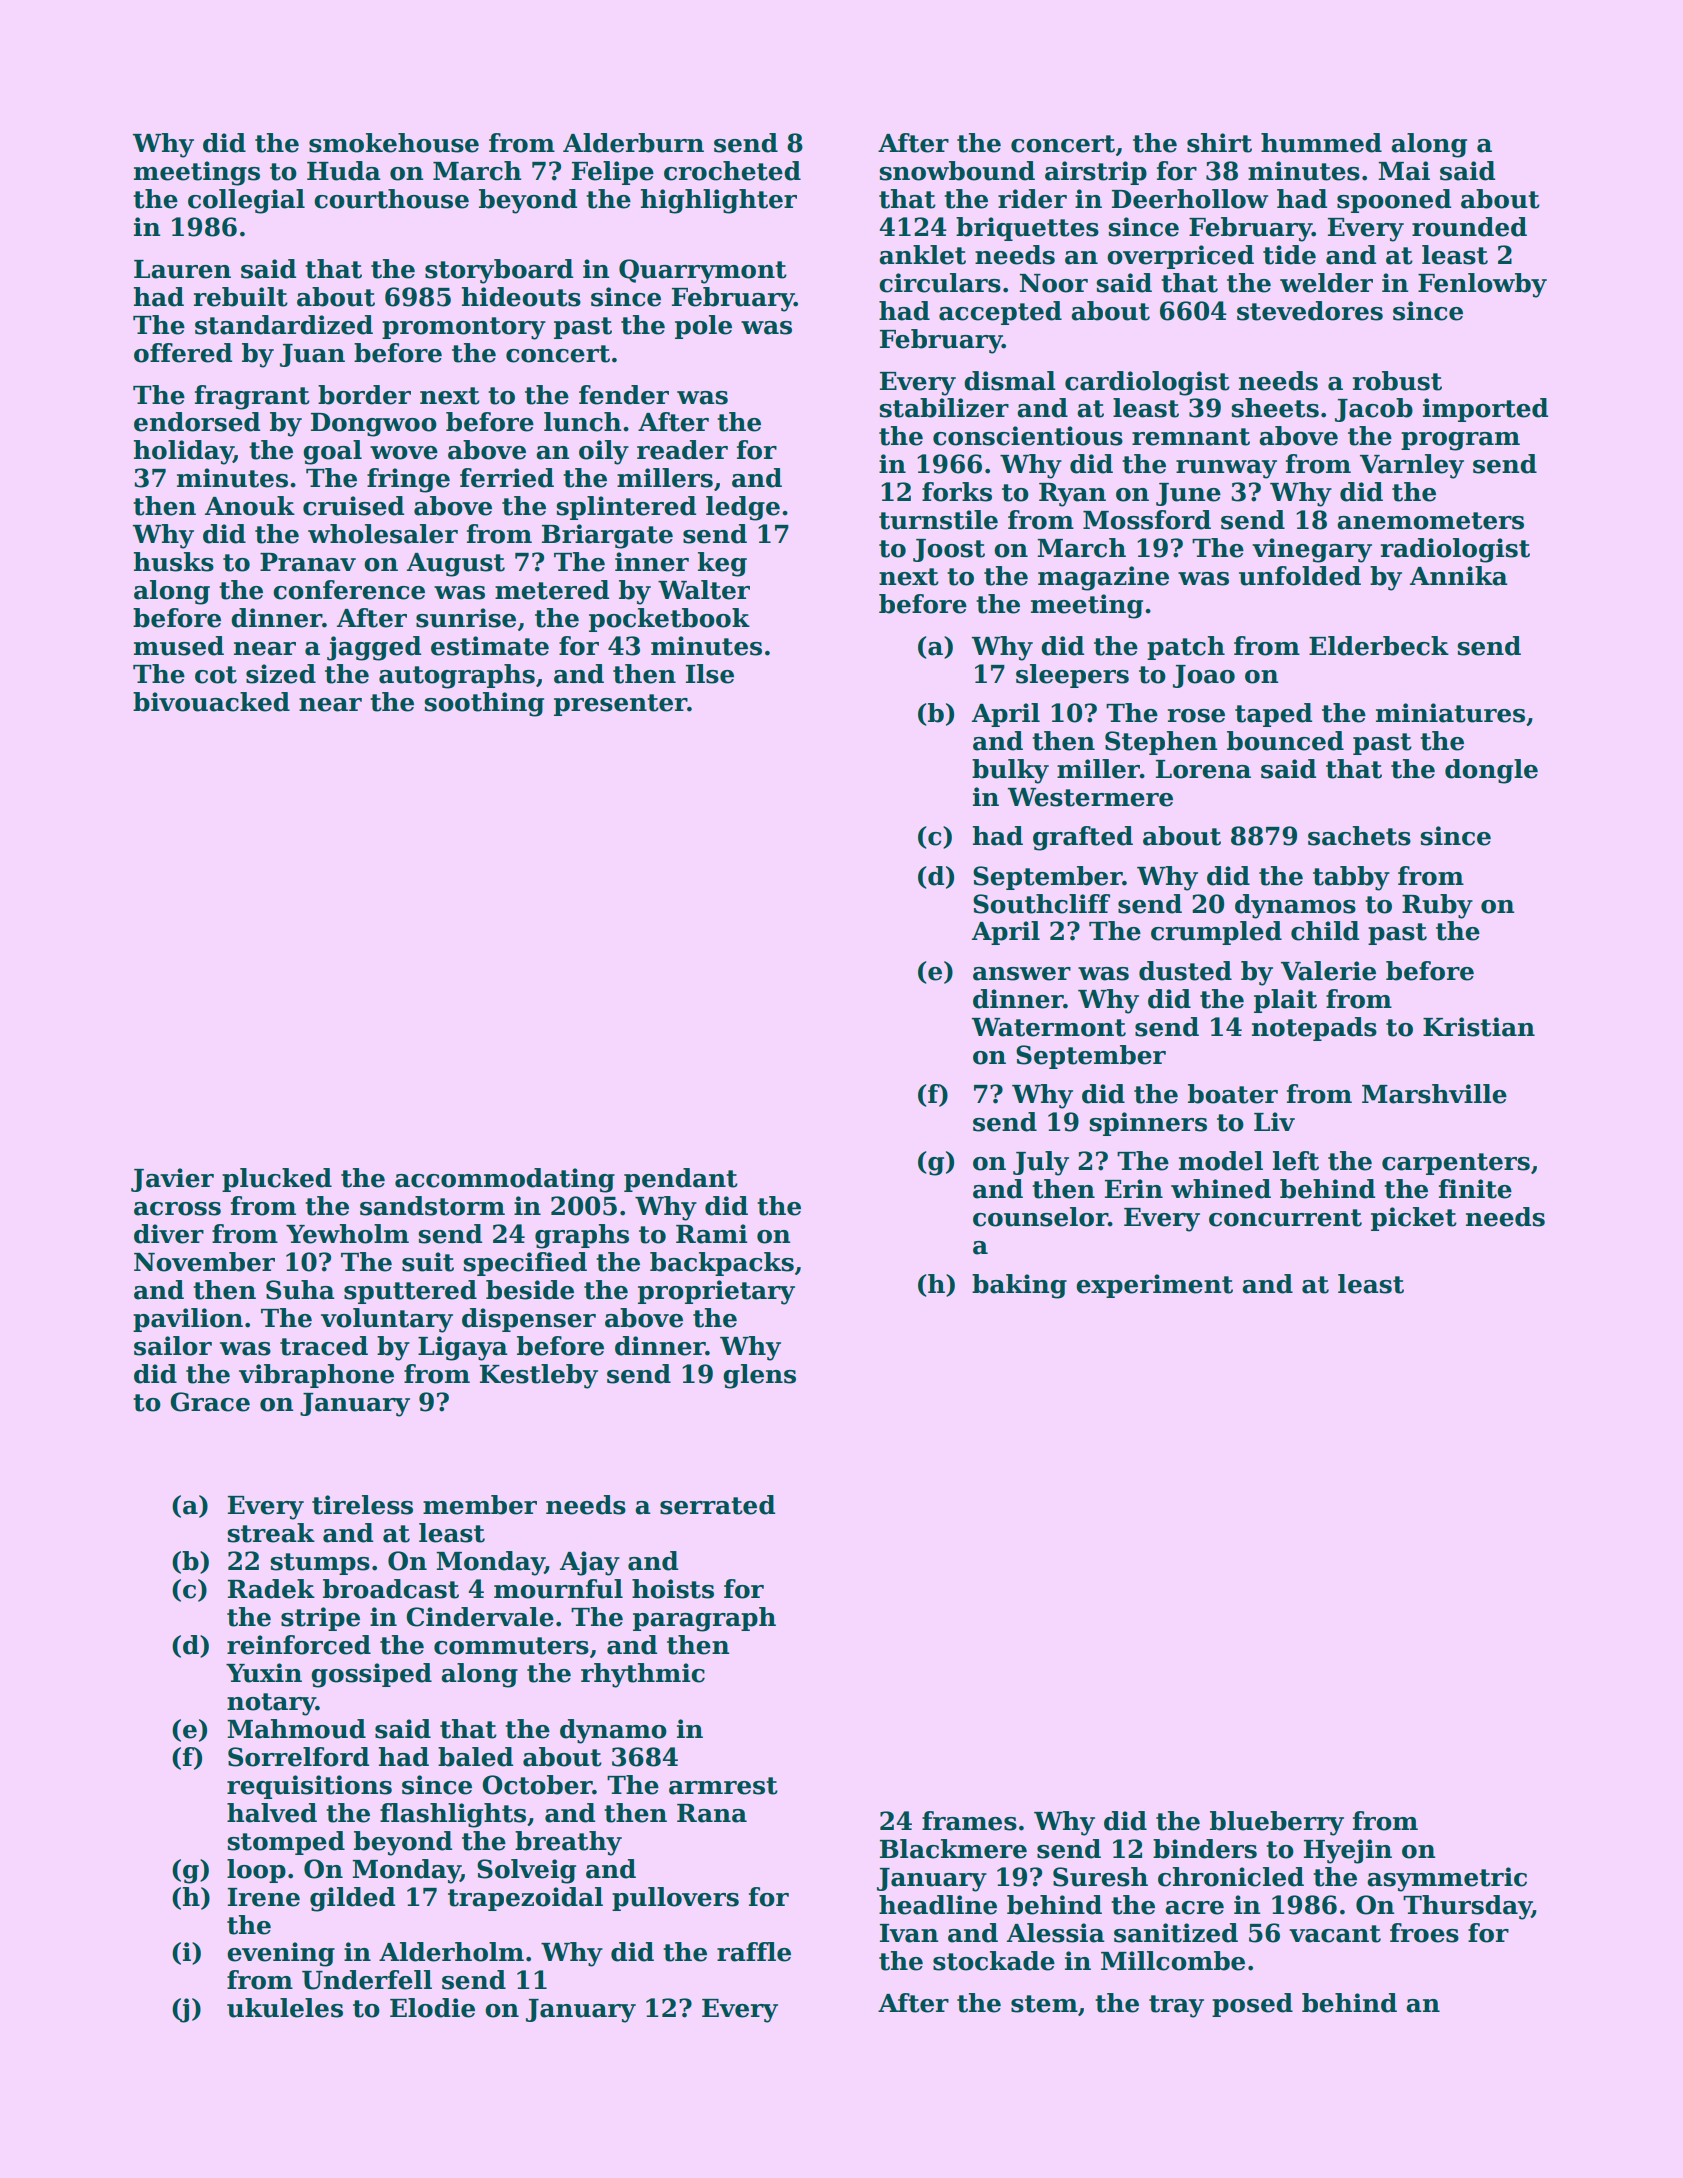  I want to click on Felipe, so click(613, 173).
